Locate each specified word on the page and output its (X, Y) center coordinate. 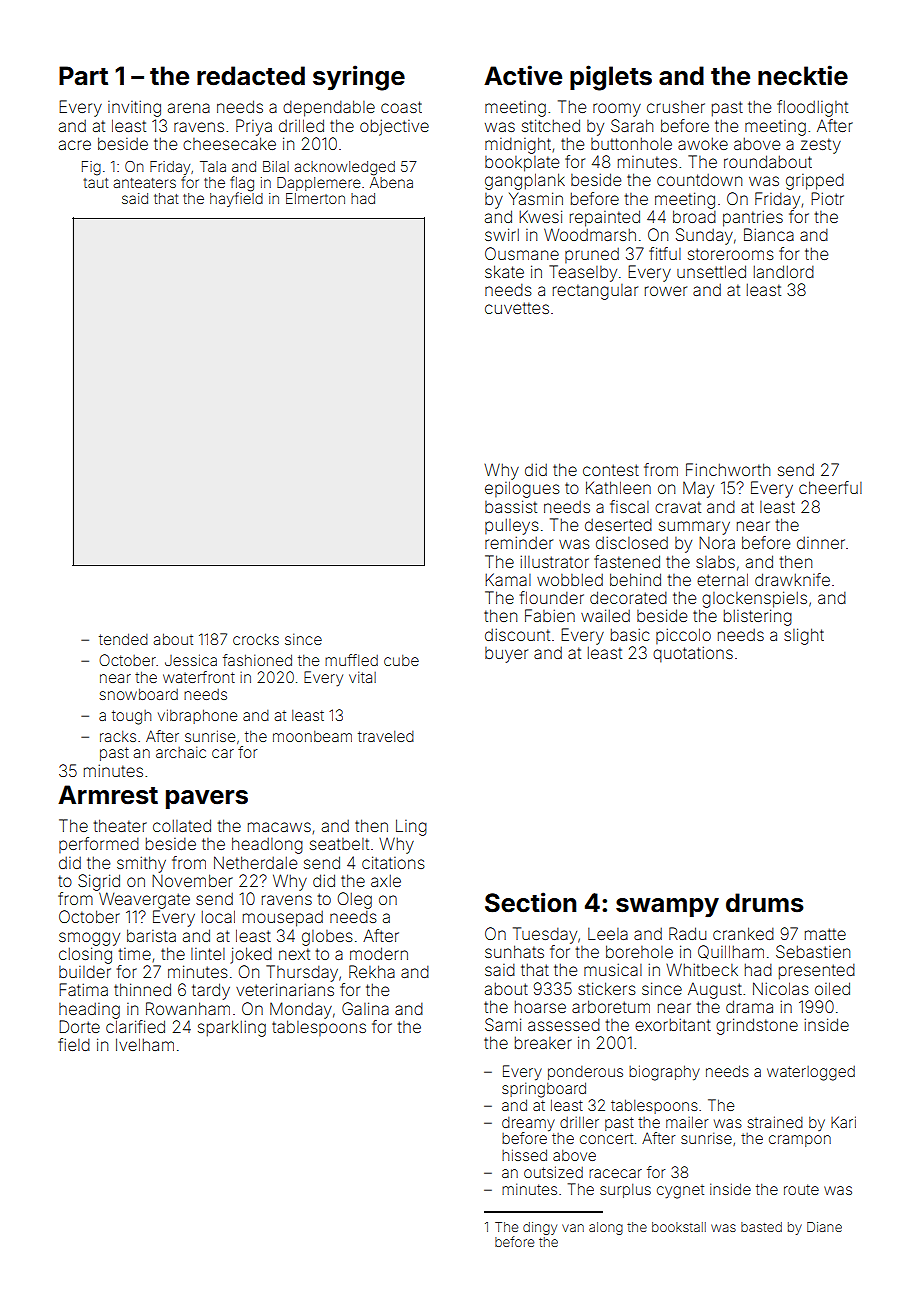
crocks (256, 639)
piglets (611, 78)
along (606, 1228)
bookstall (679, 1227)
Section (530, 902)
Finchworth (728, 469)
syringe (359, 78)
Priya (254, 127)
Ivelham (145, 1044)
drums (765, 903)
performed (99, 845)
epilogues (522, 489)
